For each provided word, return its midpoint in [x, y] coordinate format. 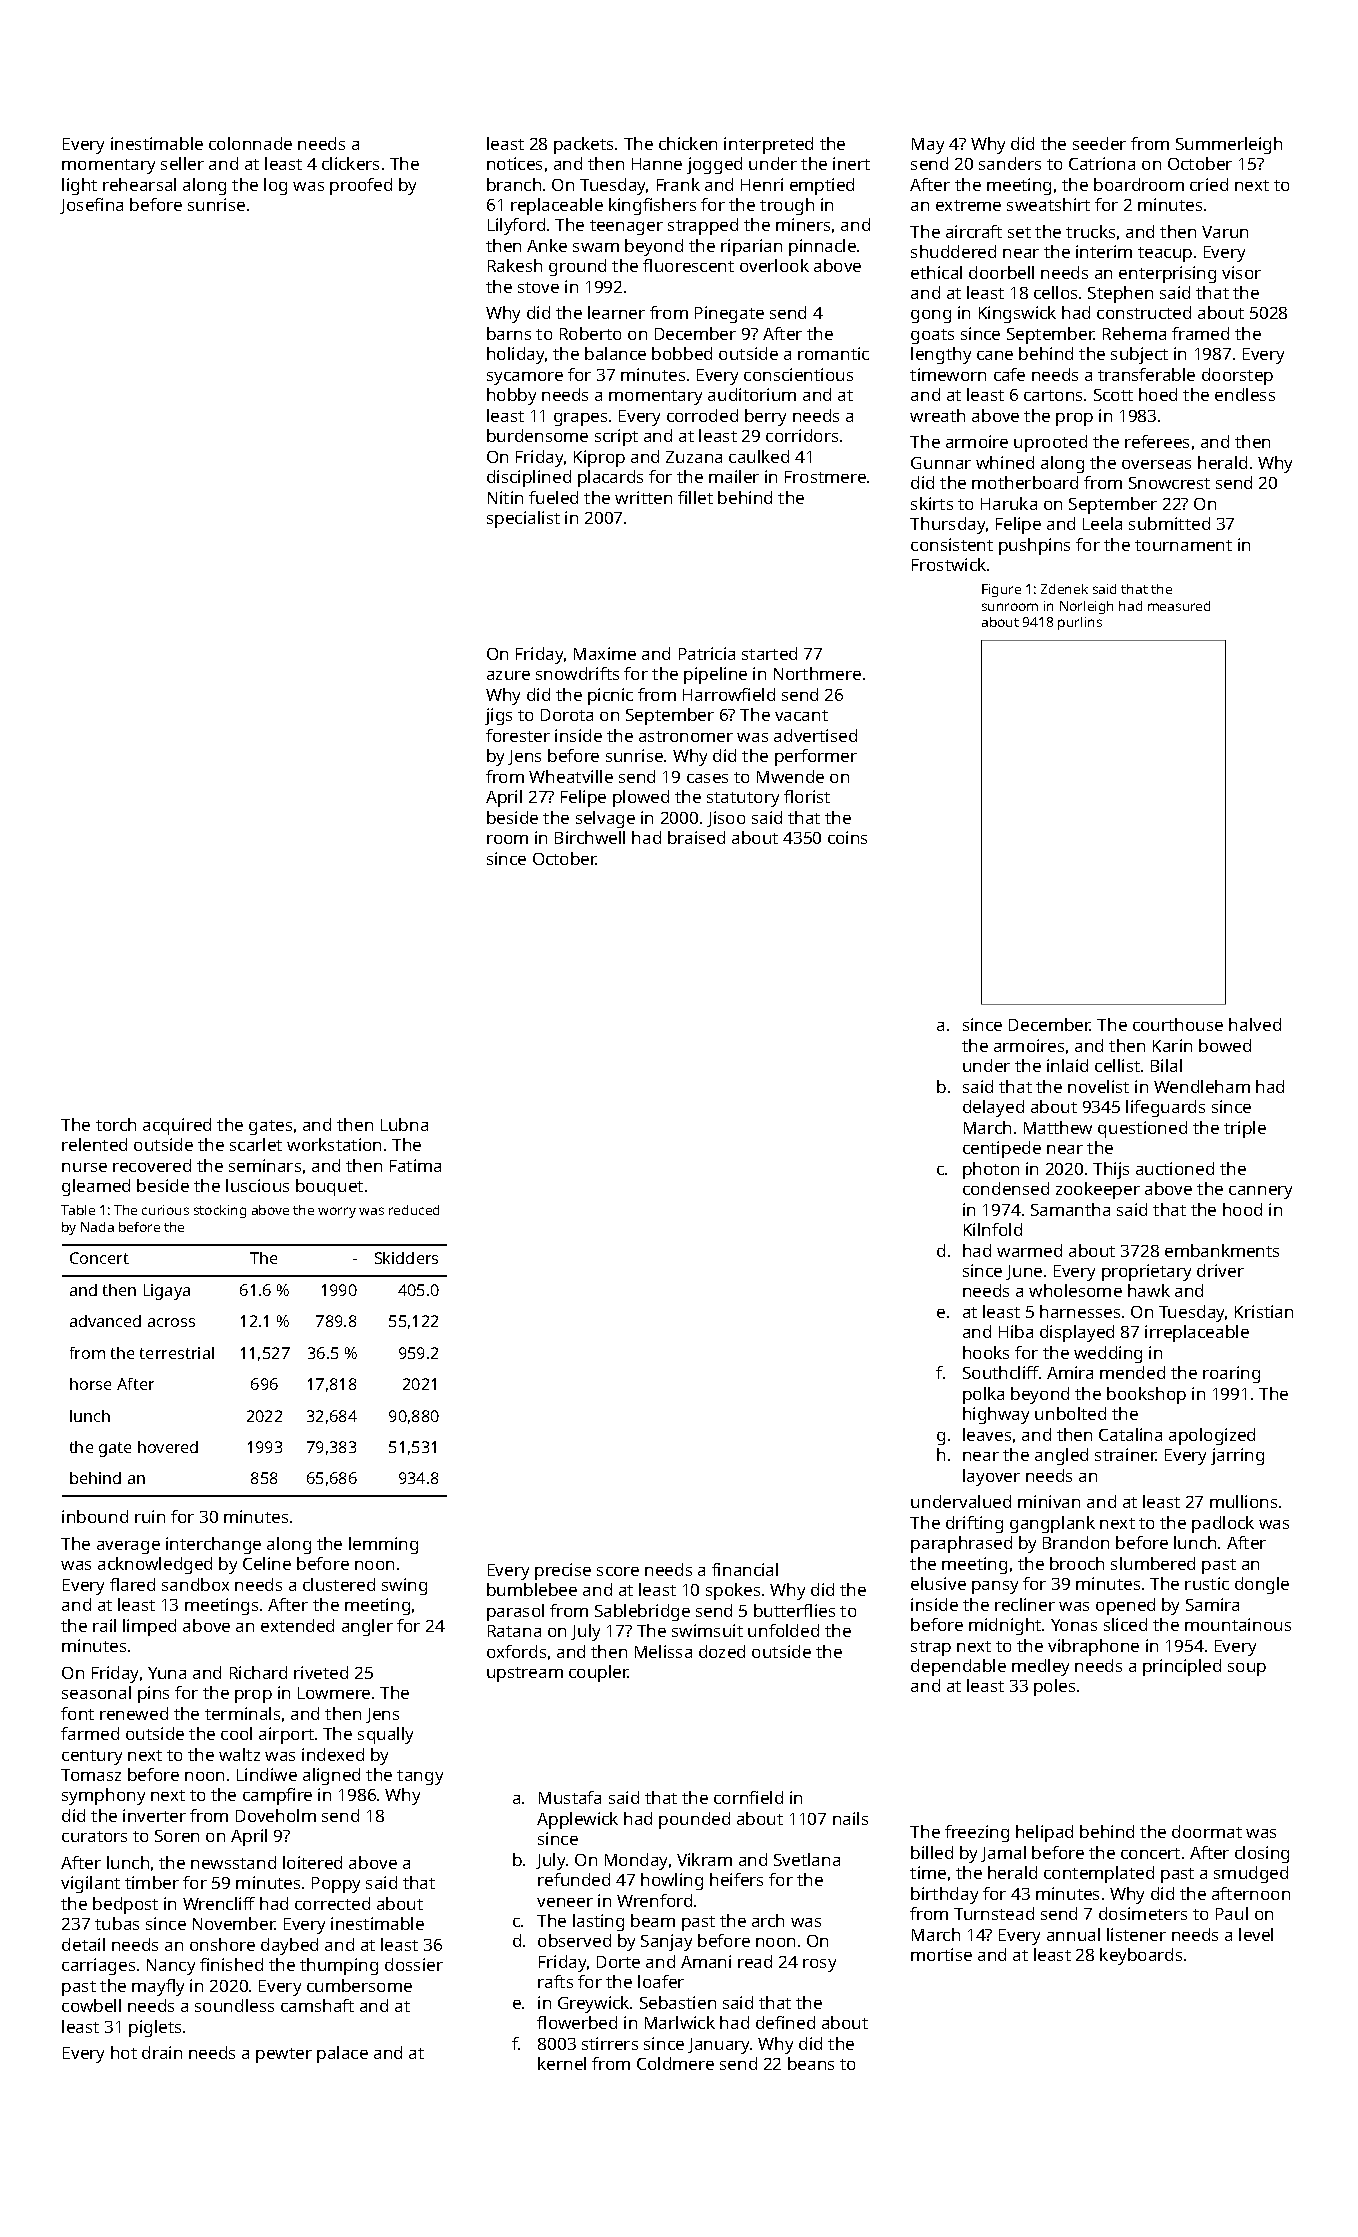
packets [583, 145]
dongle [1262, 1585]
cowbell [91, 2005]
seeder [1099, 143]
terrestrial [177, 1353]
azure [508, 675]
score [618, 1571]
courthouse [1178, 1024]
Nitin [505, 497]
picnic [610, 696]
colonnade [250, 143]
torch [116, 1124]
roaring [1231, 1374]
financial [745, 1569]
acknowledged [155, 1565]
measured [1179, 606]
